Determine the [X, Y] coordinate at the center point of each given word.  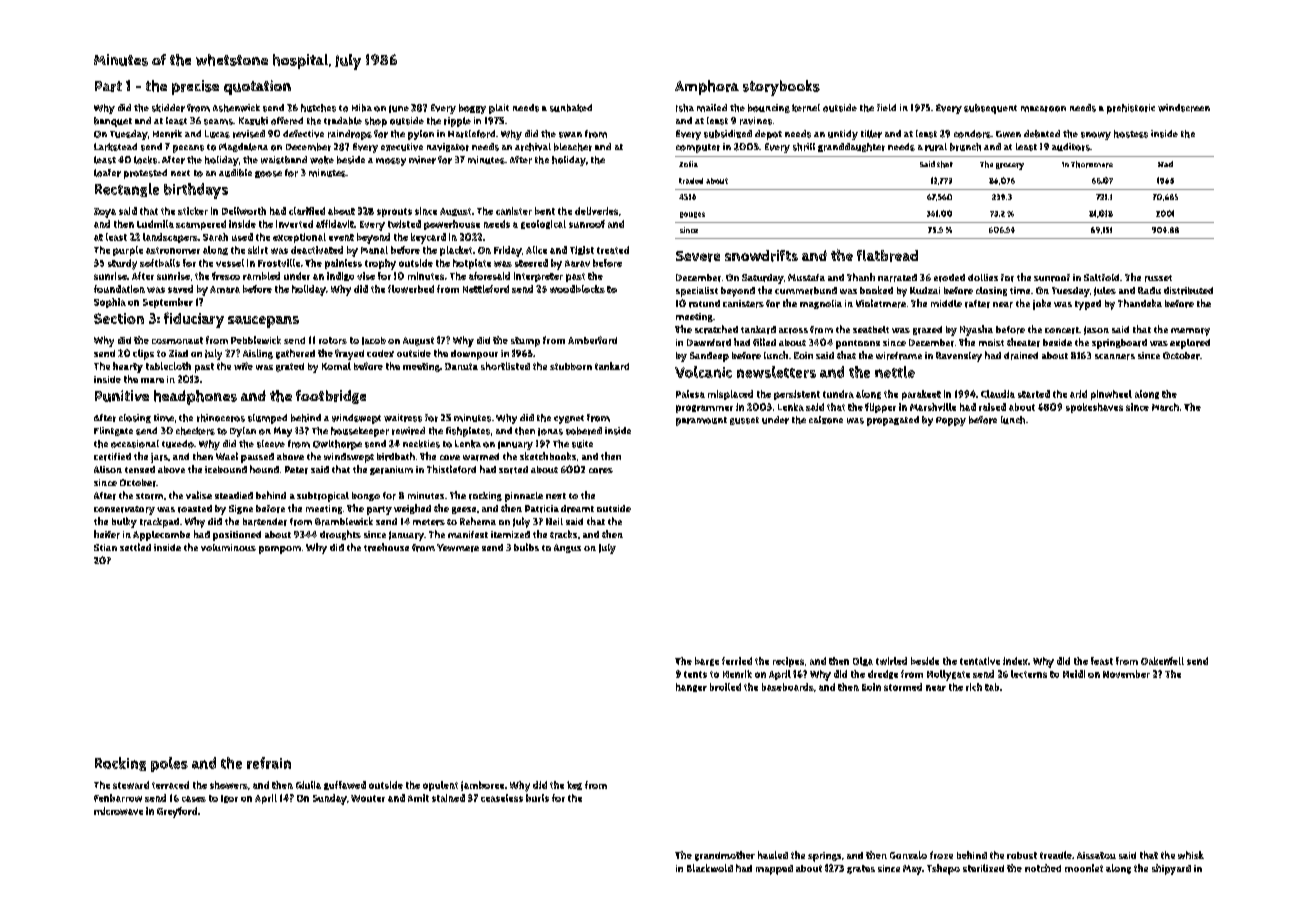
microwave [118, 811]
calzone [826, 420]
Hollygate [948, 675]
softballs [160, 263]
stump [525, 342]
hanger [691, 687]
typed [1088, 305]
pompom [280, 550]
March [1165, 407]
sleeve [271, 444]
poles [169, 764]
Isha [685, 108]
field [886, 107]
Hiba [362, 108]
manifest [468, 534]
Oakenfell [1162, 661]
